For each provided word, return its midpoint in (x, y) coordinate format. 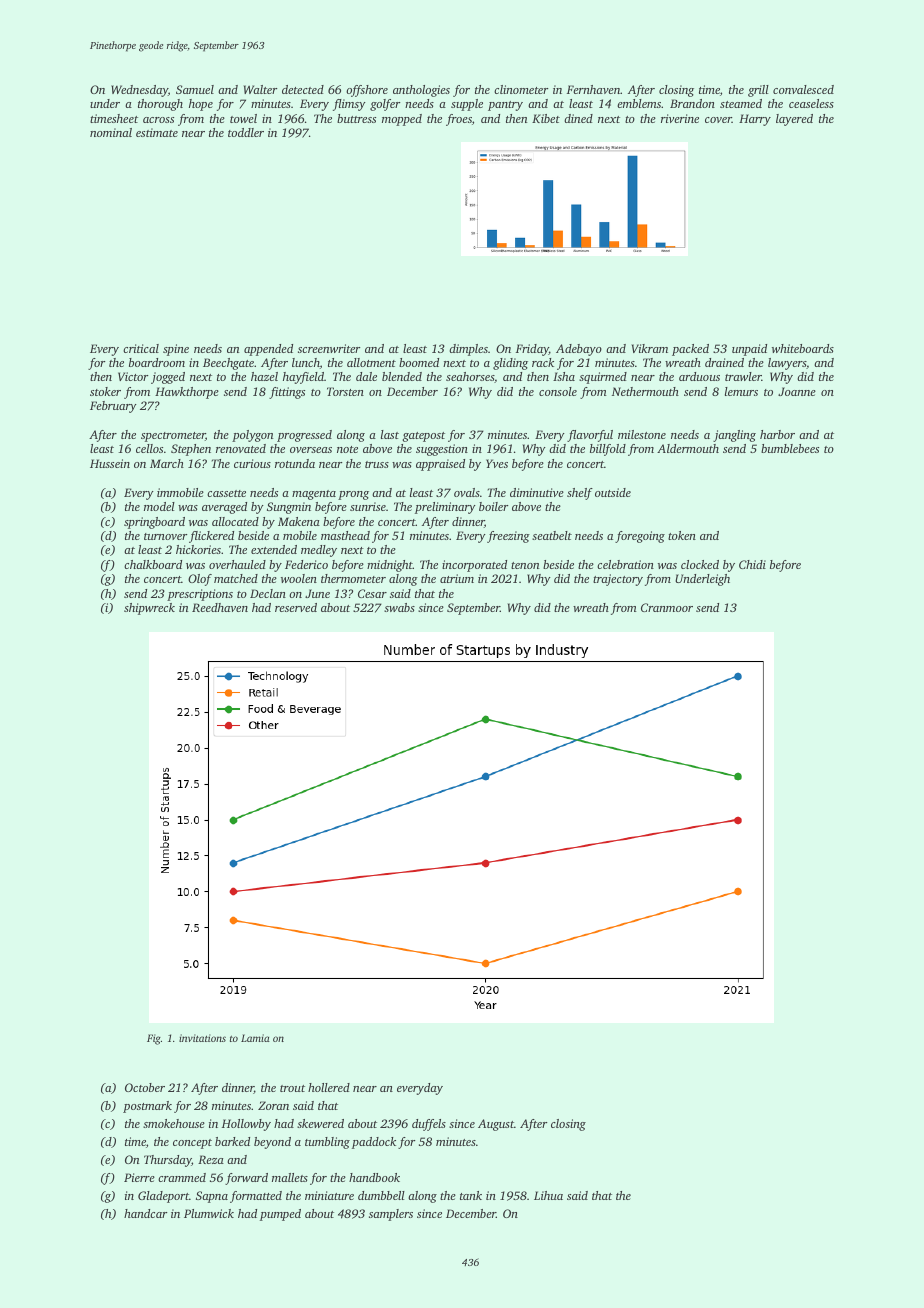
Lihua (548, 1195)
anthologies (421, 91)
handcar (145, 1213)
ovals (467, 492)
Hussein (110, 463)
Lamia (255, 1038)
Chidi (752, 564)
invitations (202, 1038)
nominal (111, 132)
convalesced (803, 89)
